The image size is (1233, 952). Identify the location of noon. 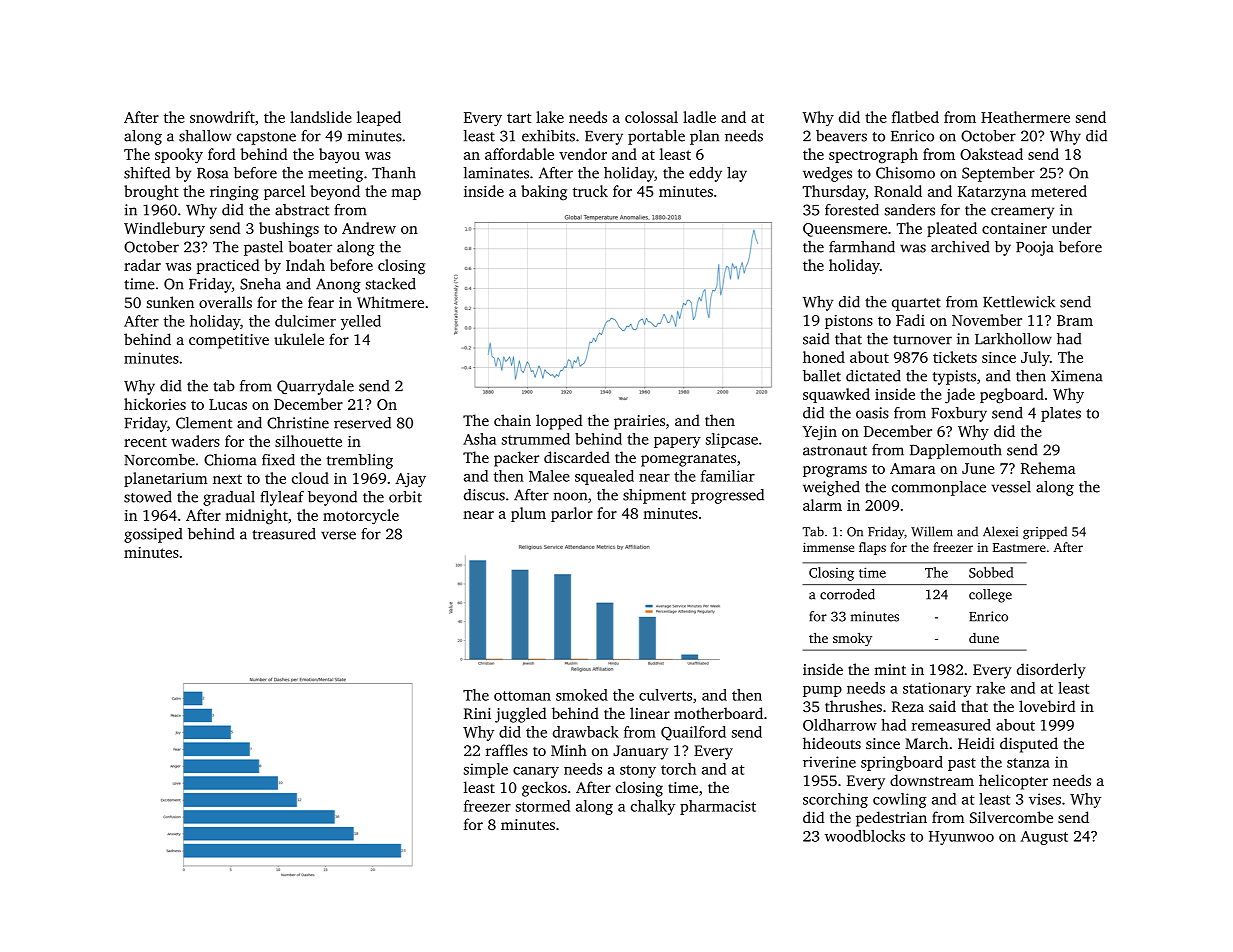
(570, 496).
